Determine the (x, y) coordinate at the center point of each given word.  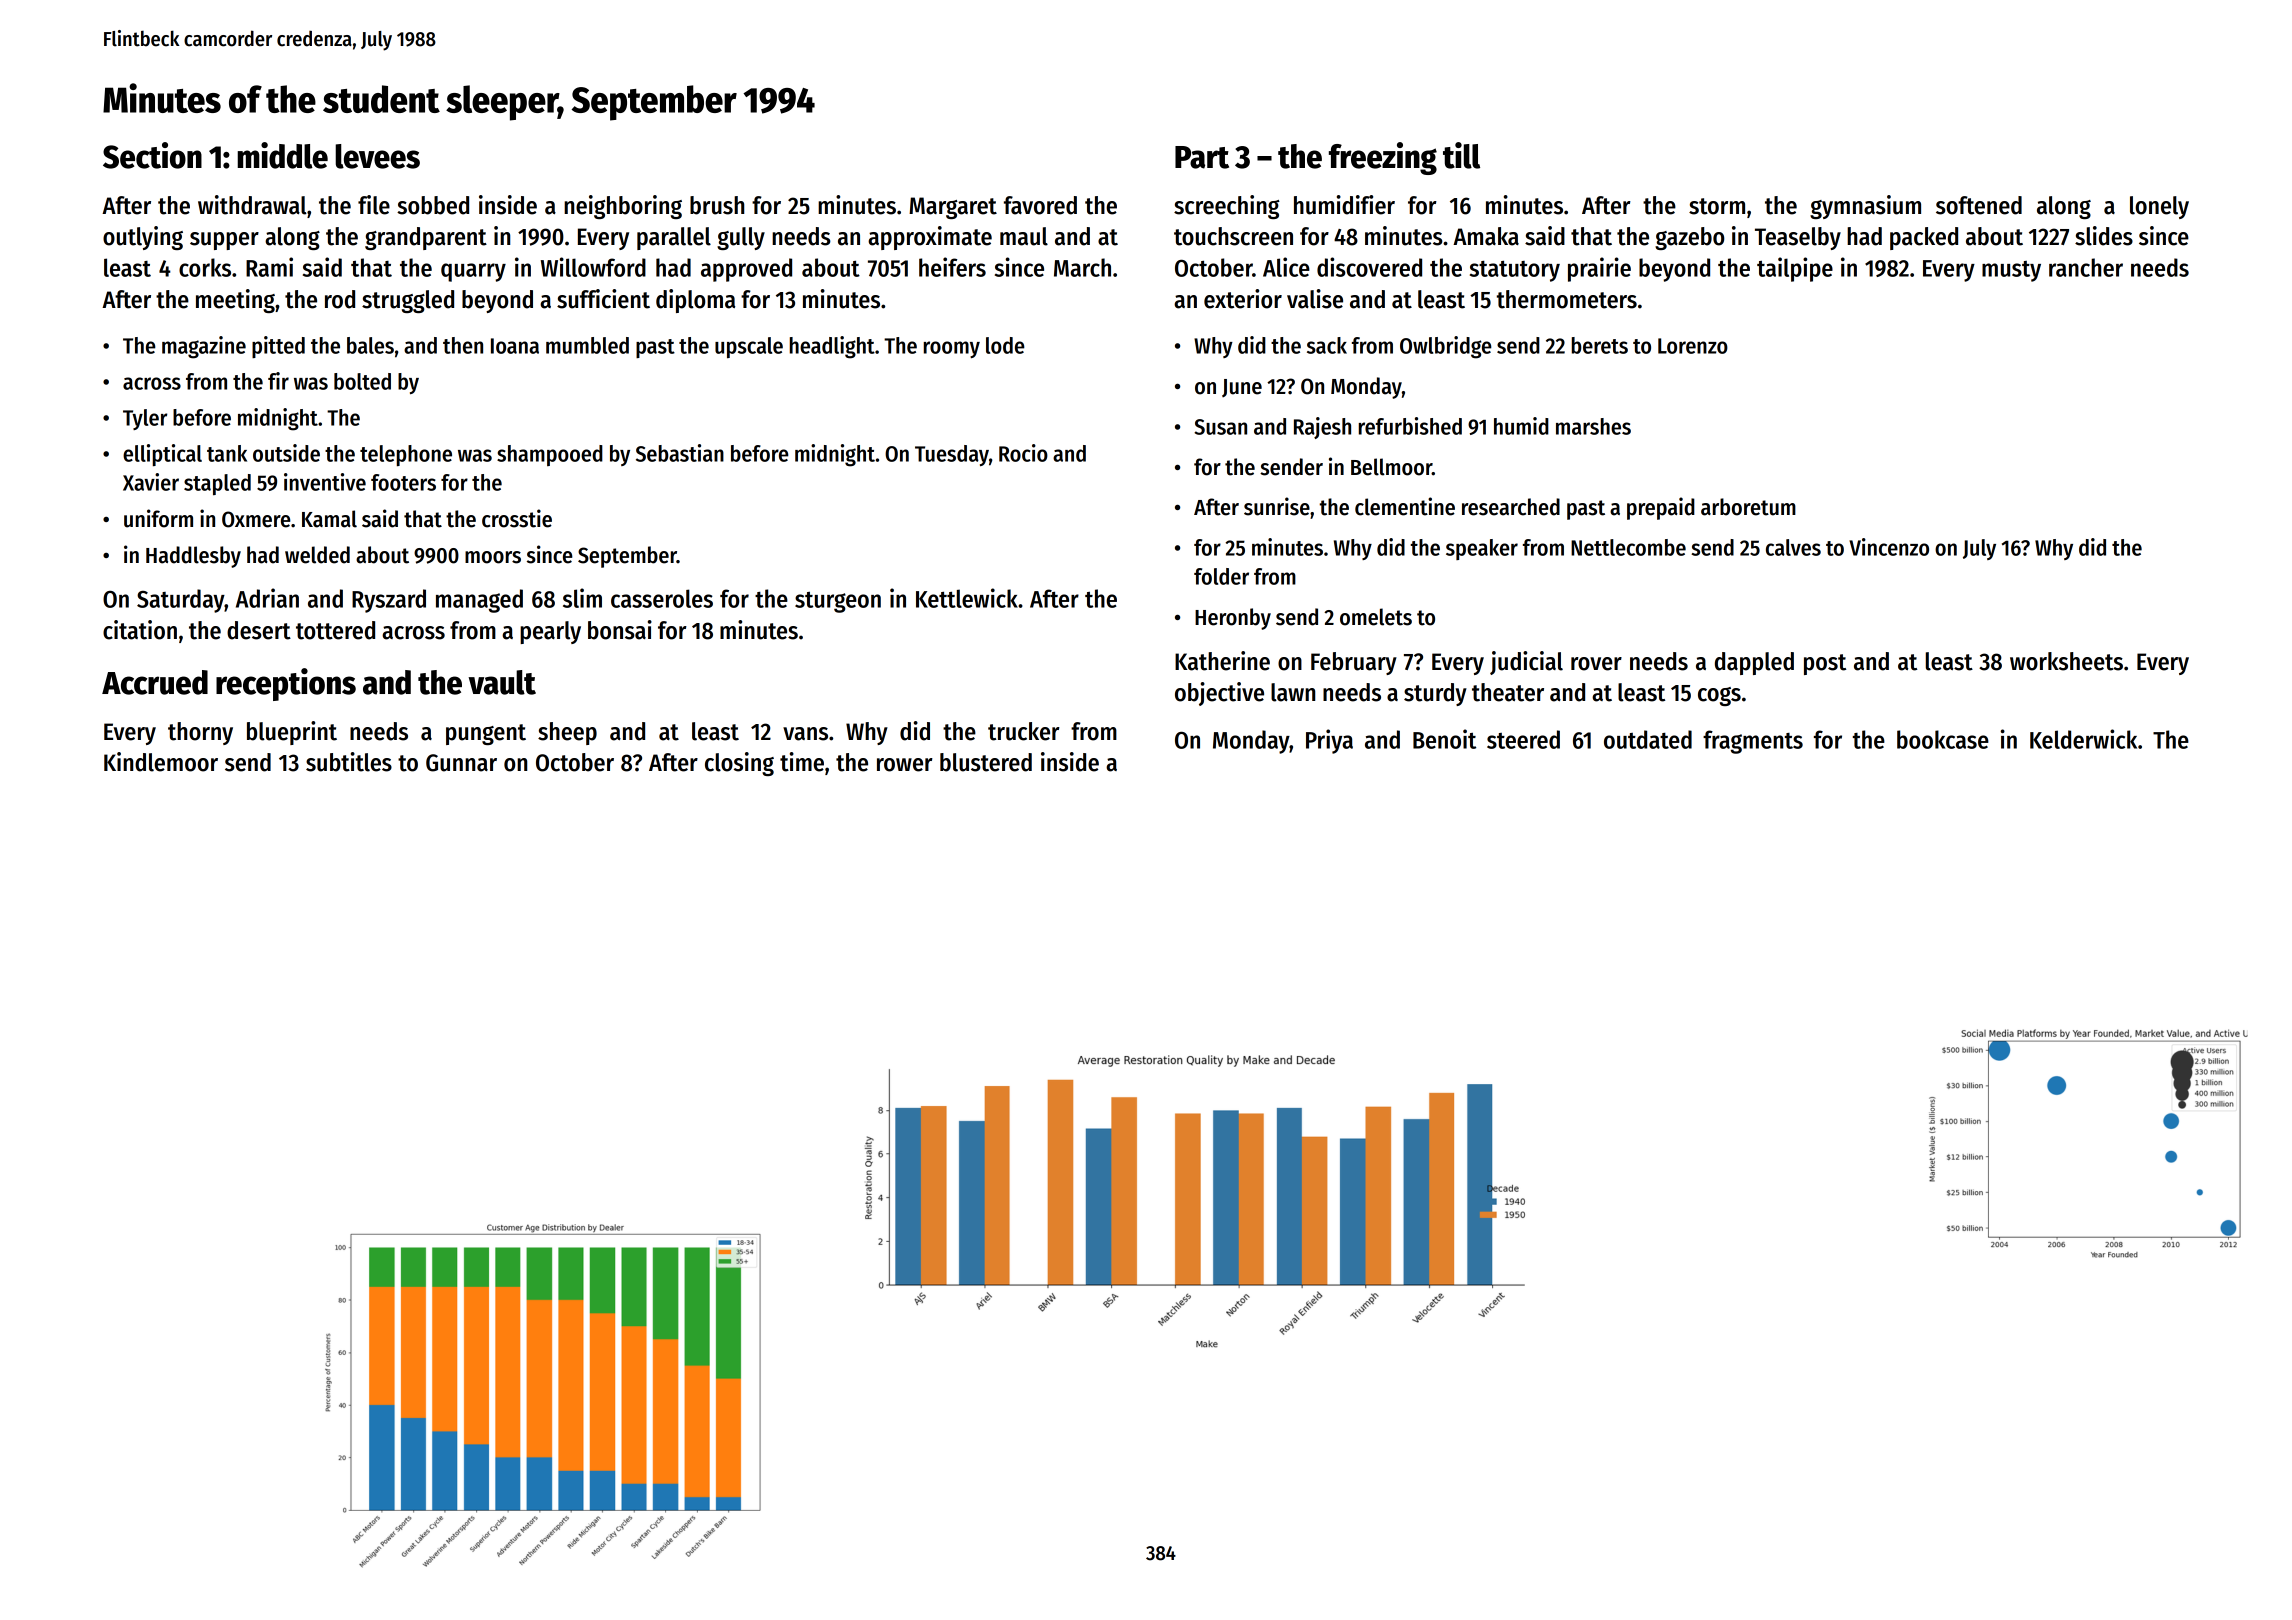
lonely (2159, 207)
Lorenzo (1693, 346)
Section (152, 155)
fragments (1753, 742)
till (1461, 155)
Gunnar (461, 763)
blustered (986, 762)
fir (278, 381)
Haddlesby (193, 557)
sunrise (1277, 506)
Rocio (1023, 453)
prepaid (1661, 508)
